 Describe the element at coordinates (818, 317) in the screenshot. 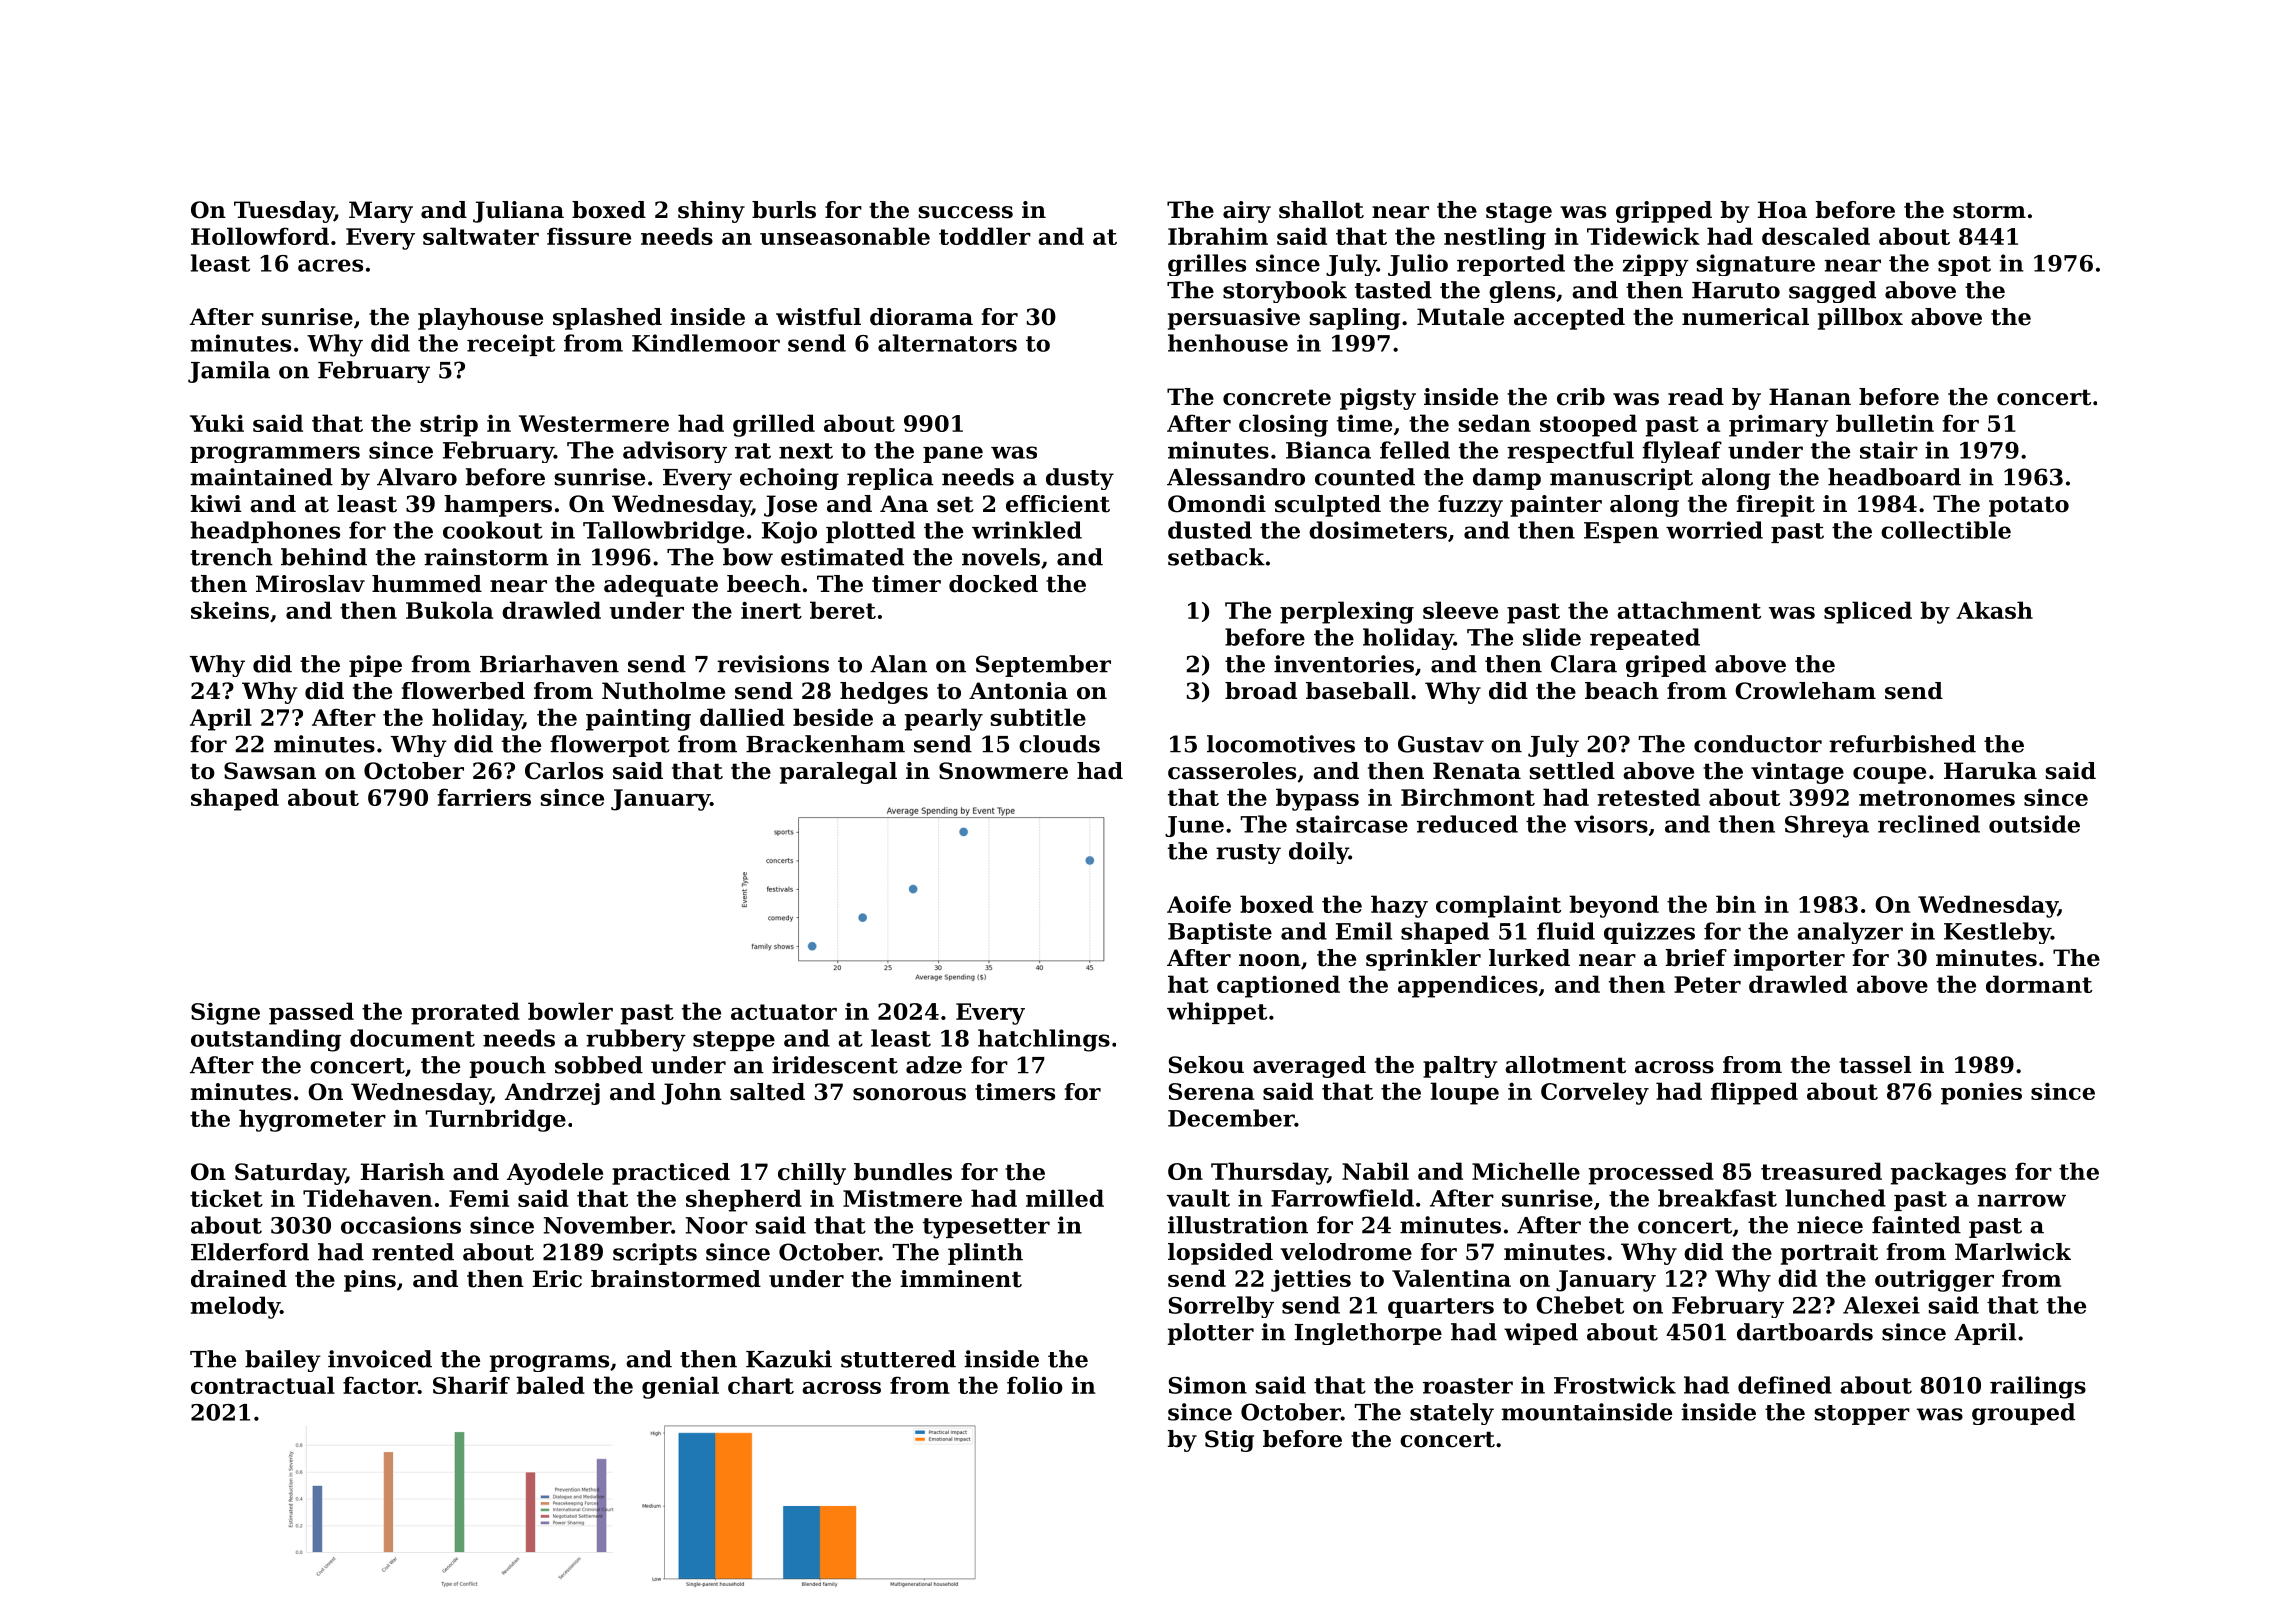

I see `wistful` at that location.
